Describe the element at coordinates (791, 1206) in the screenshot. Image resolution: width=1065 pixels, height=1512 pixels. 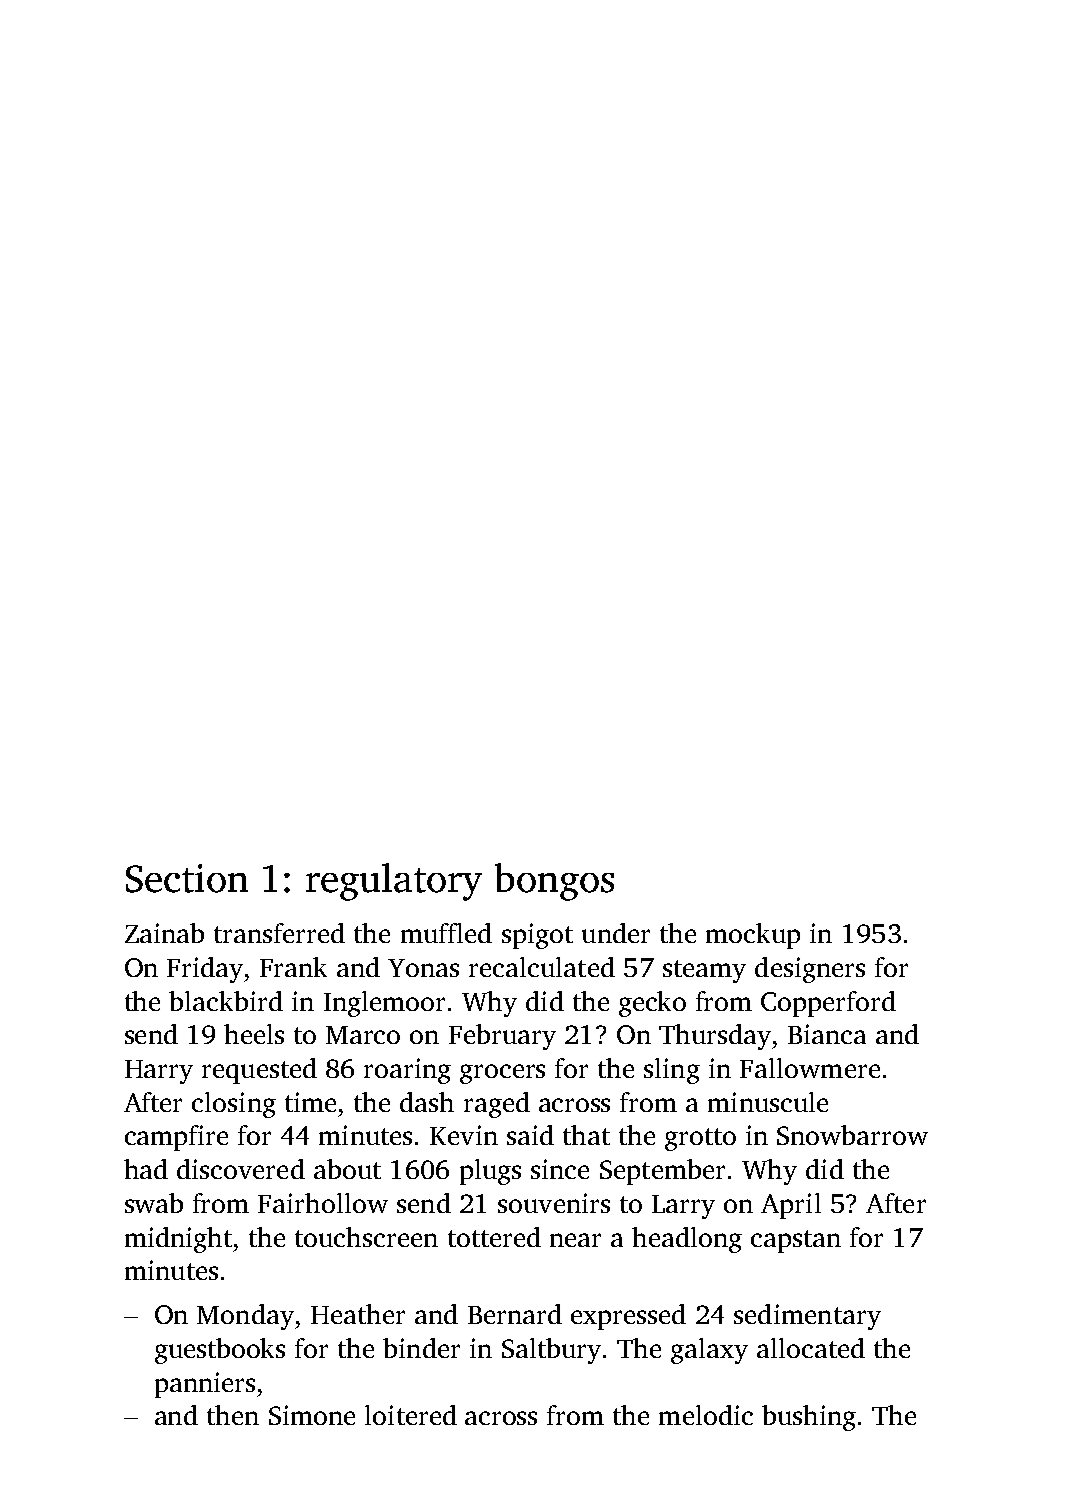
I see `April` at that location.
